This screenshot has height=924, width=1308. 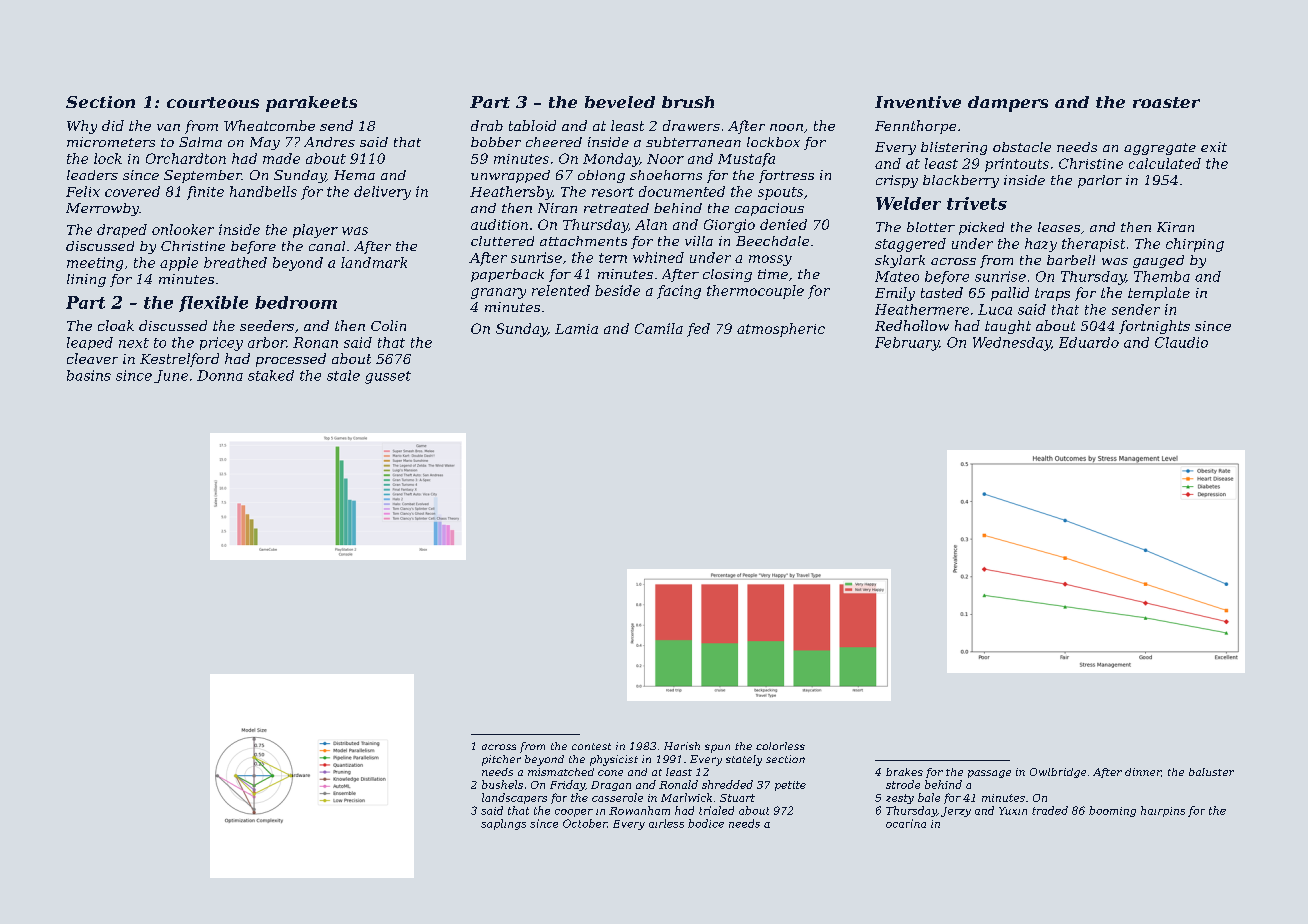 What do you see at coordinates (688, 102) in the screenshot?
I see `brush` at bounding box center [688, 102].
